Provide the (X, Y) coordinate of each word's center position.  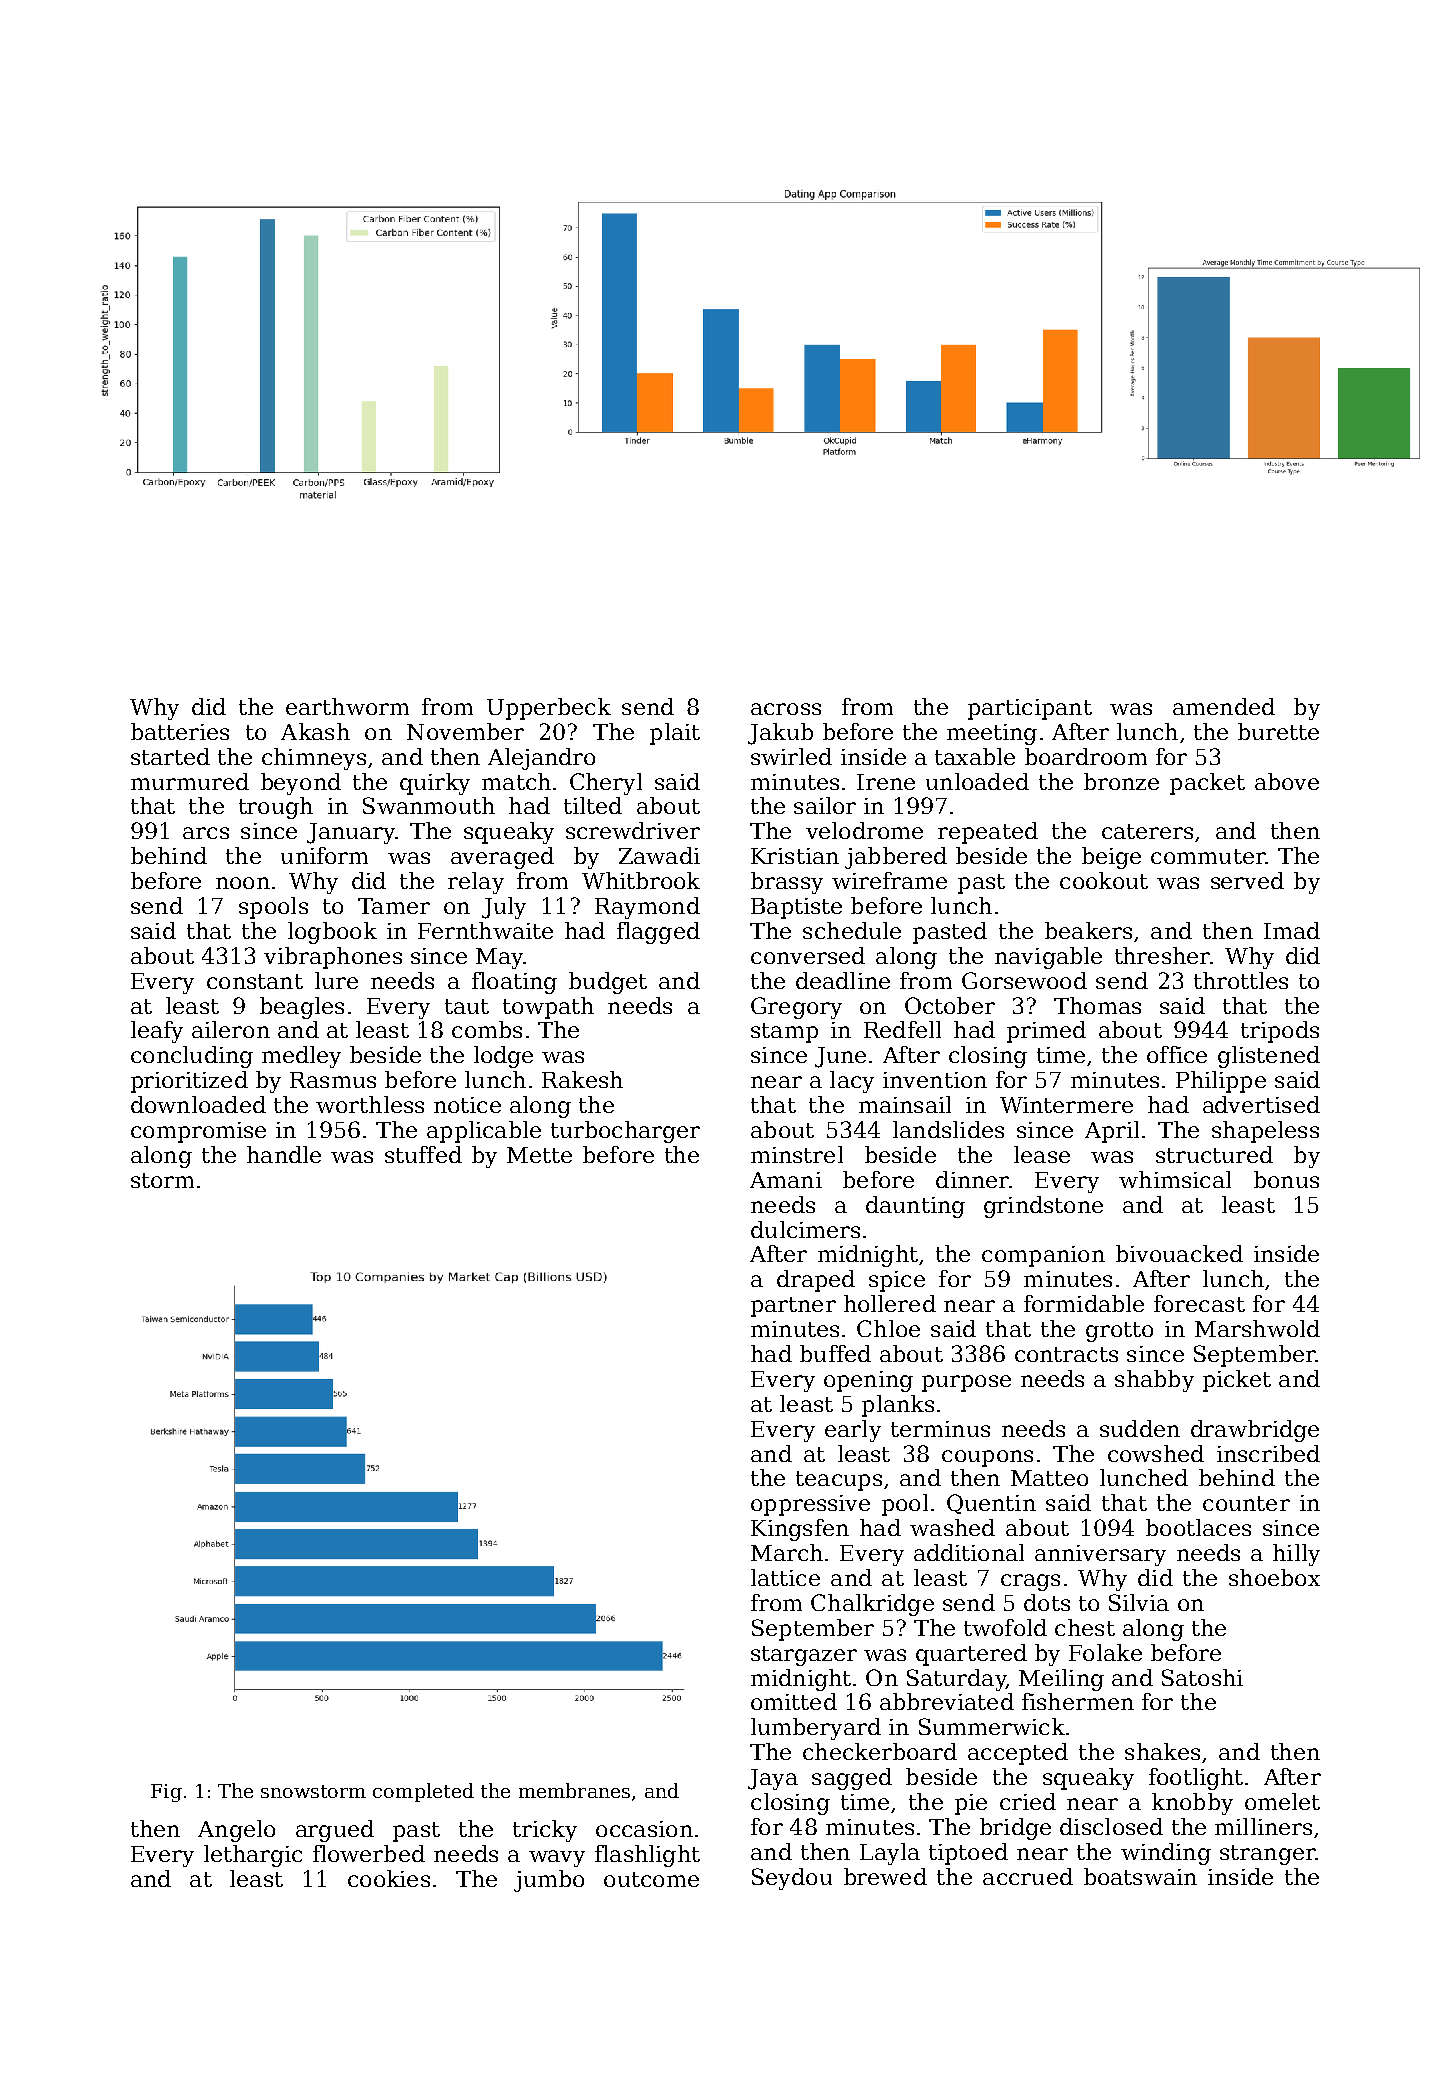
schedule (852, 930)
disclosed (1111, 1826)
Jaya (773, 1779)
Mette (539, 1155)
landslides (948, 1129)
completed (423, 1792)
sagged (852, 1779)
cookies (389, 1878)
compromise (198, 1132)
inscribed (1268, 1453)
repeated (988, 833)
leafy (157, 1032)
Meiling (1061, 1680)
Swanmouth (429, 805)
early (853, 1431)
